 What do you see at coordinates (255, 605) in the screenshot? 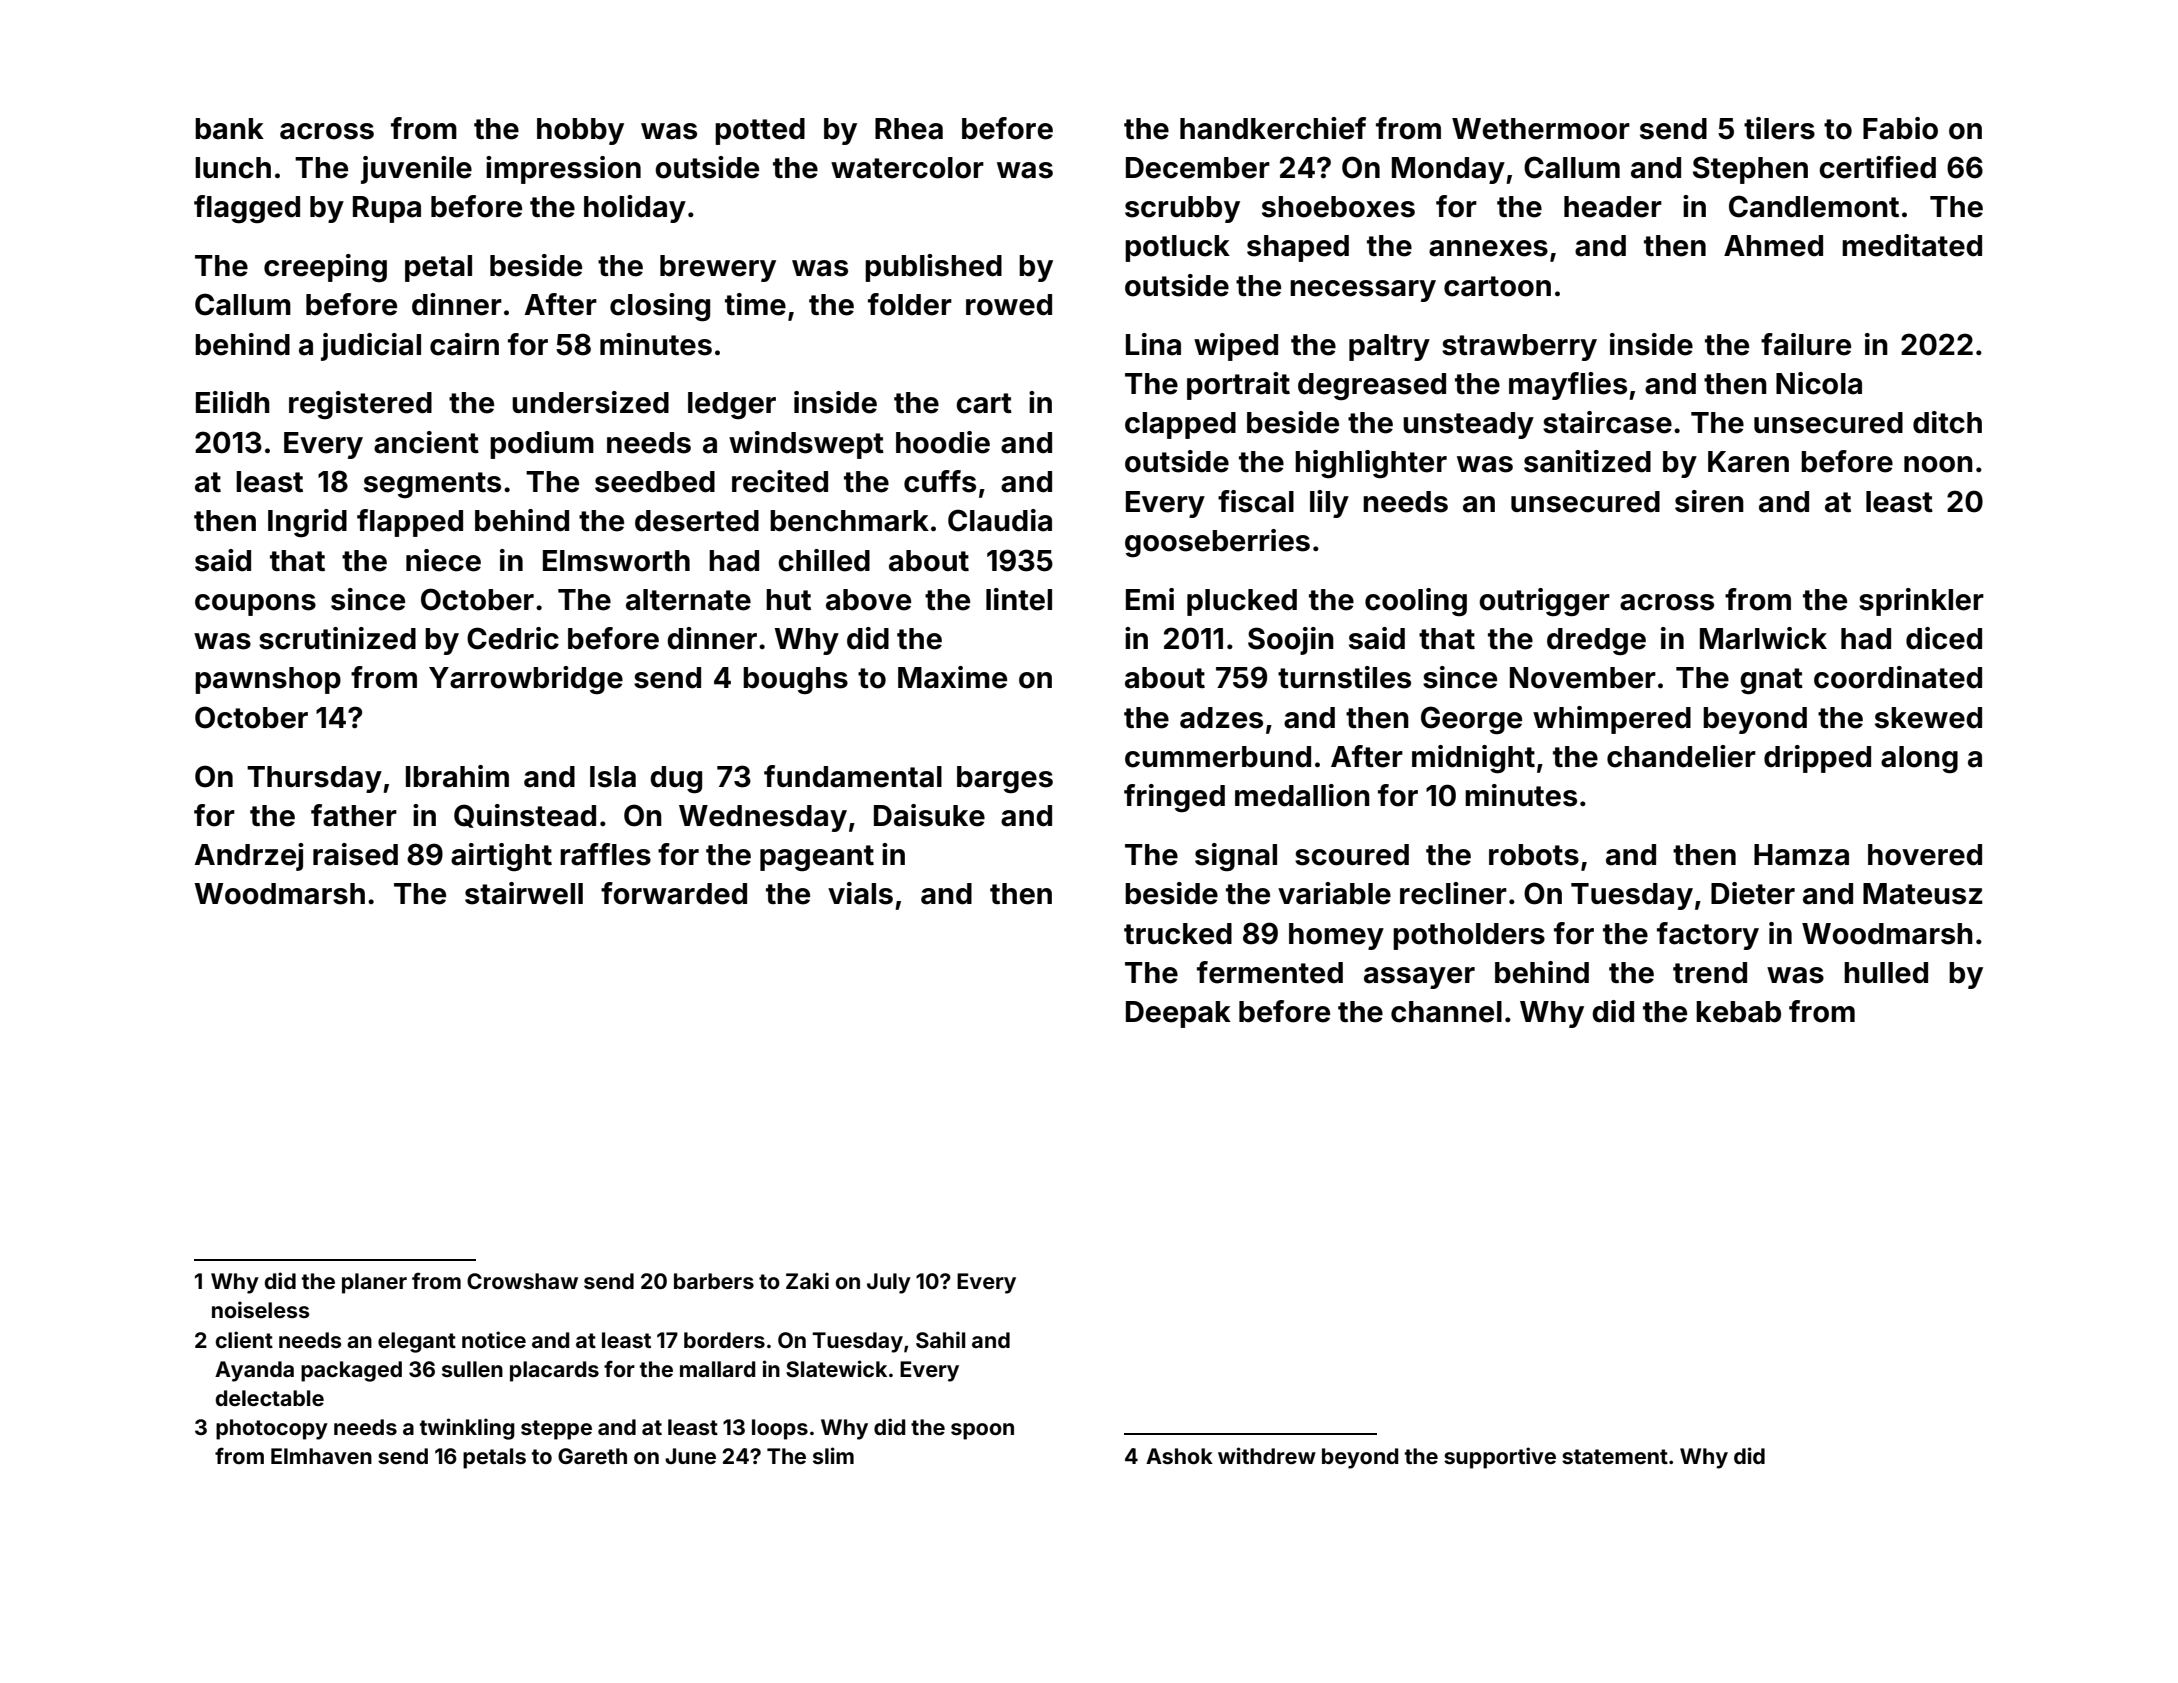
I see `coupons` at bounding box center [255, 605].
